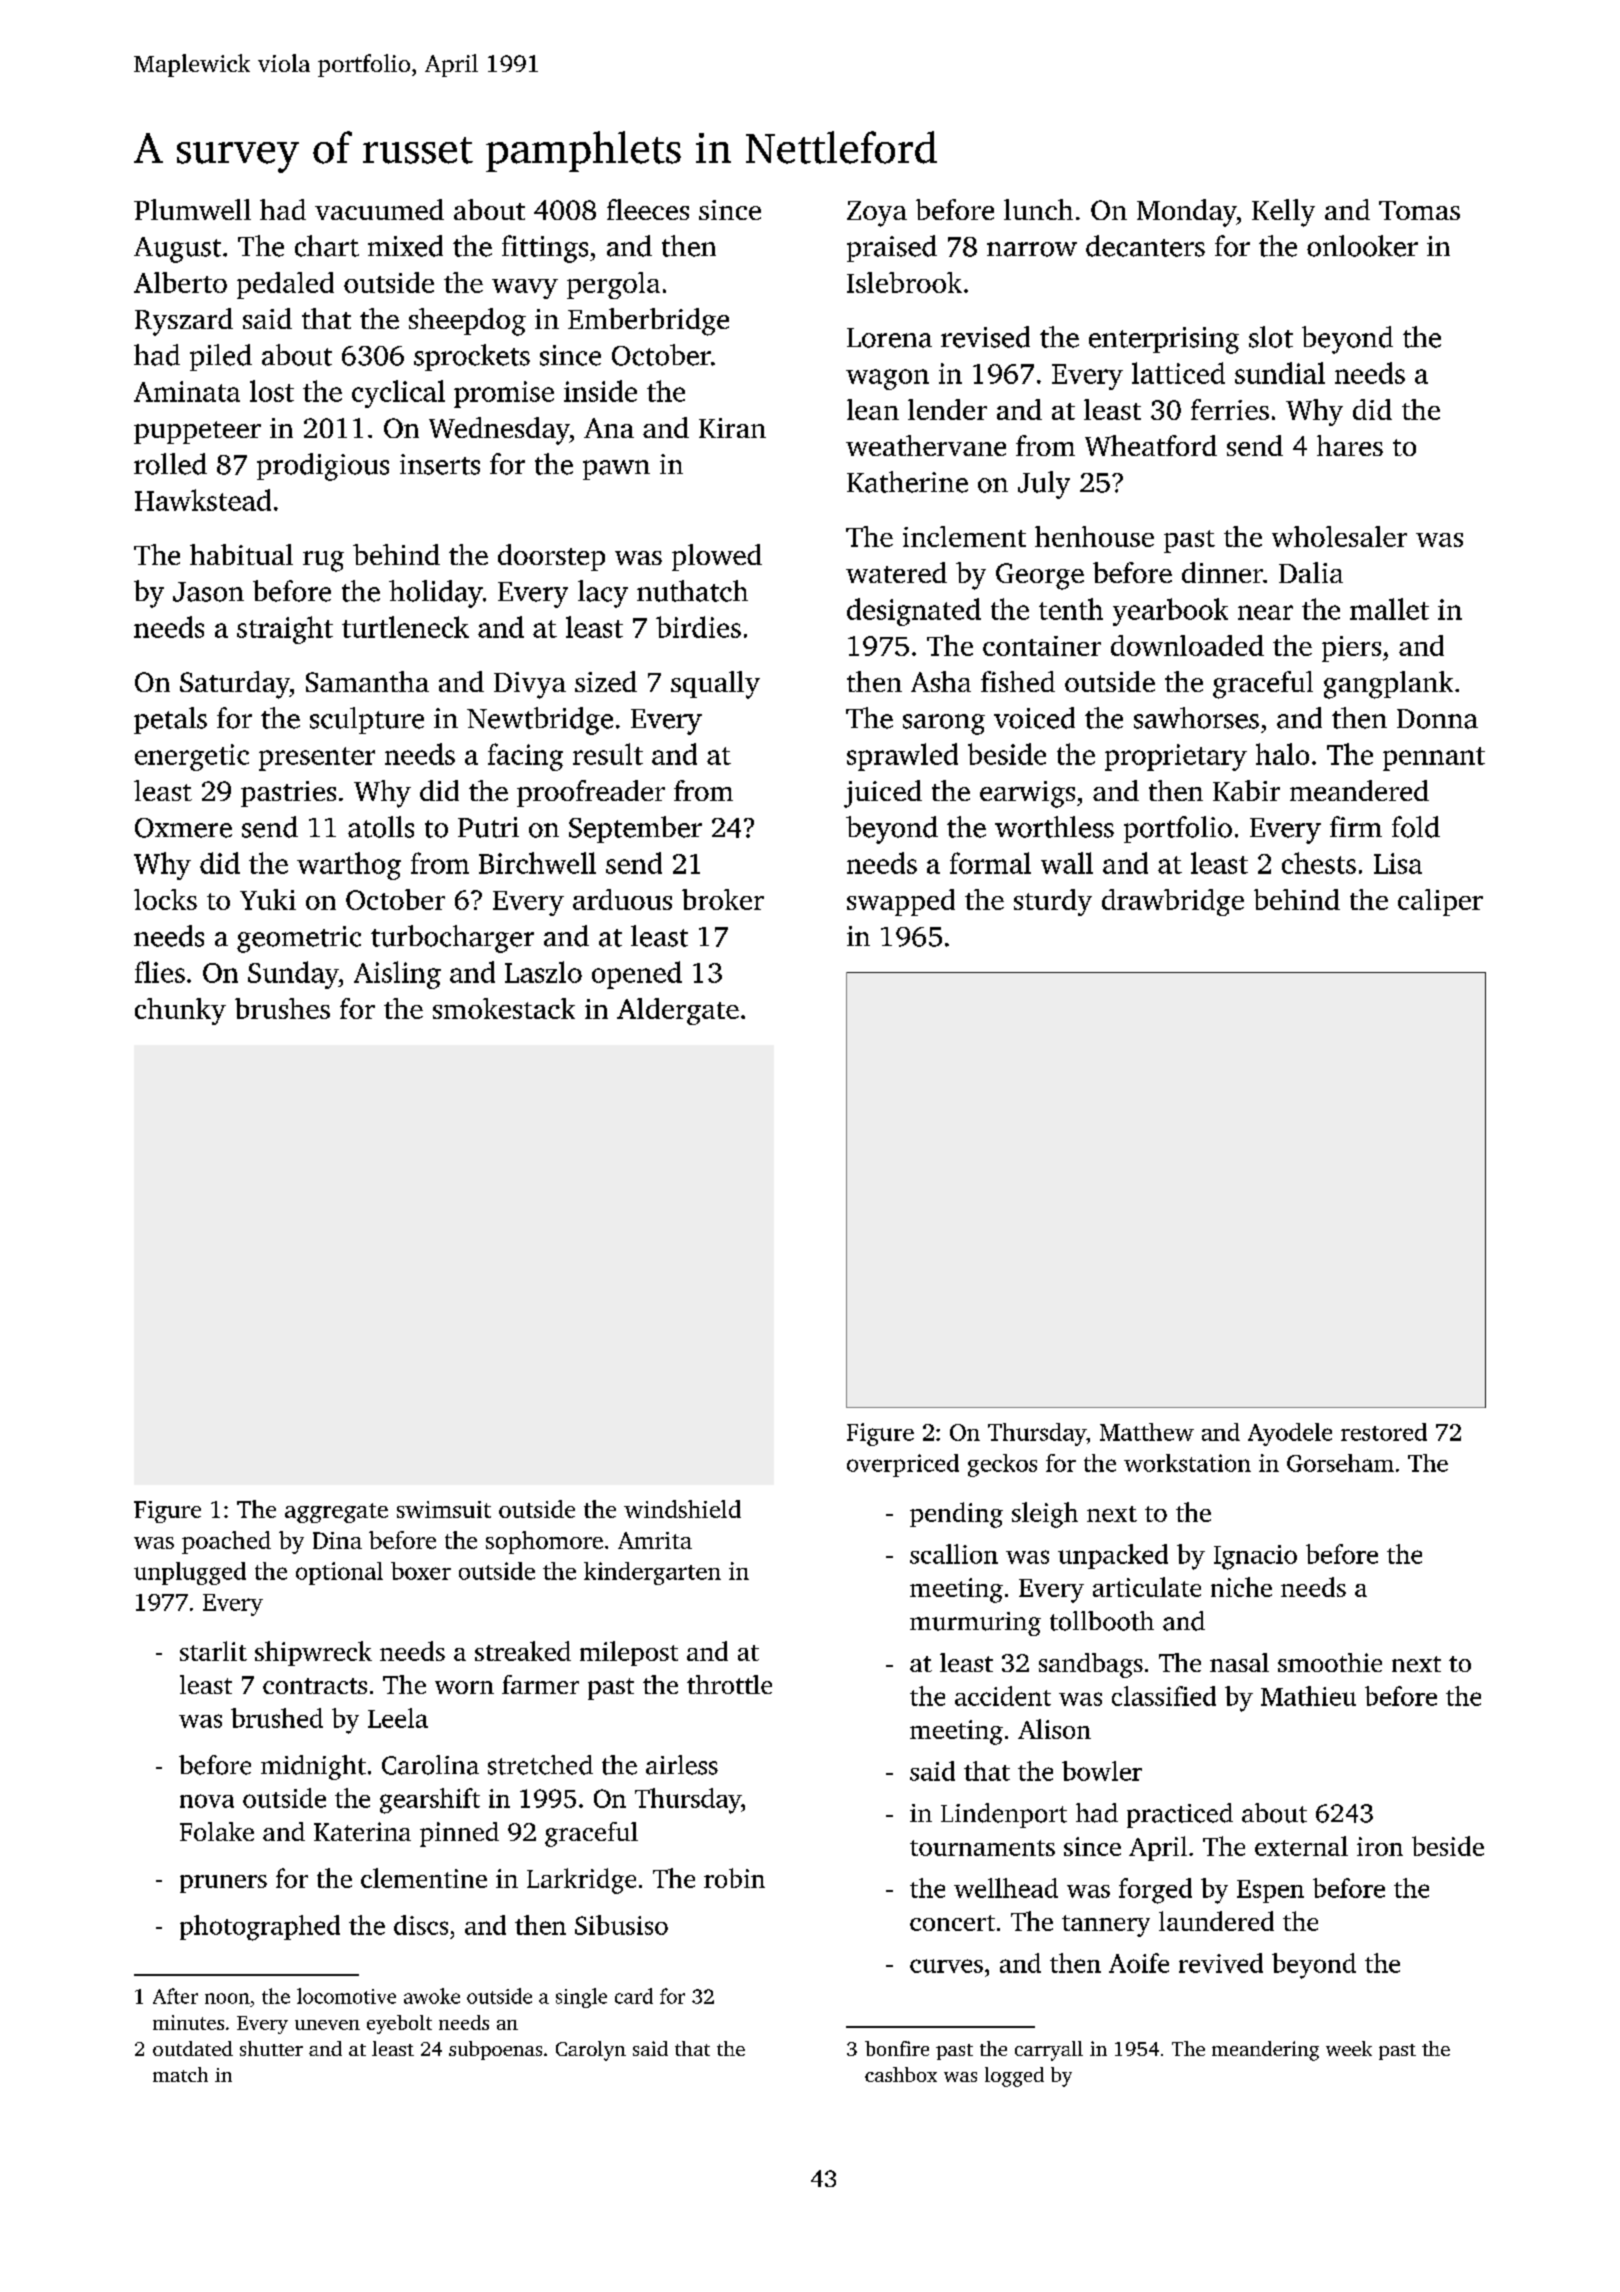 The width and height of the screenshot is (1620, 2292). Describe the element at coordinates (207, 1801) in the screenshot. I see `nova` at that location.
